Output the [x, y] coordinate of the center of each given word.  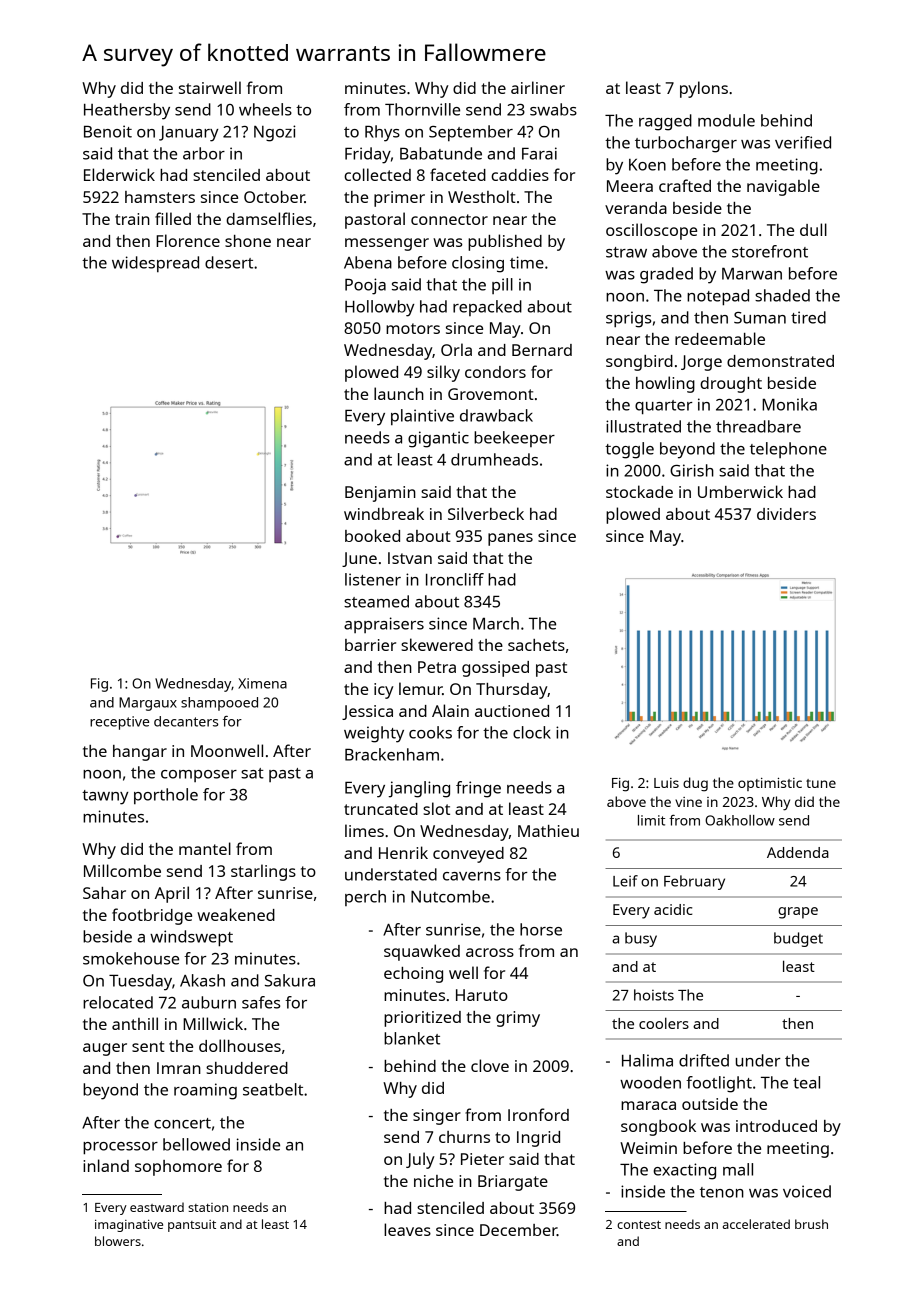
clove [490, 1065]
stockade [639, 491]
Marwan [752, 274]
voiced [807, 1191]
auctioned [512, 711]
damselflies [269, 218]
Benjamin [380, 494]
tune [821, 783]
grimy [518, 1019]
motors [413, 328]
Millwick [213, 1023]
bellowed [196, 1144]
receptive [119, 723]
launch [399, 393]
